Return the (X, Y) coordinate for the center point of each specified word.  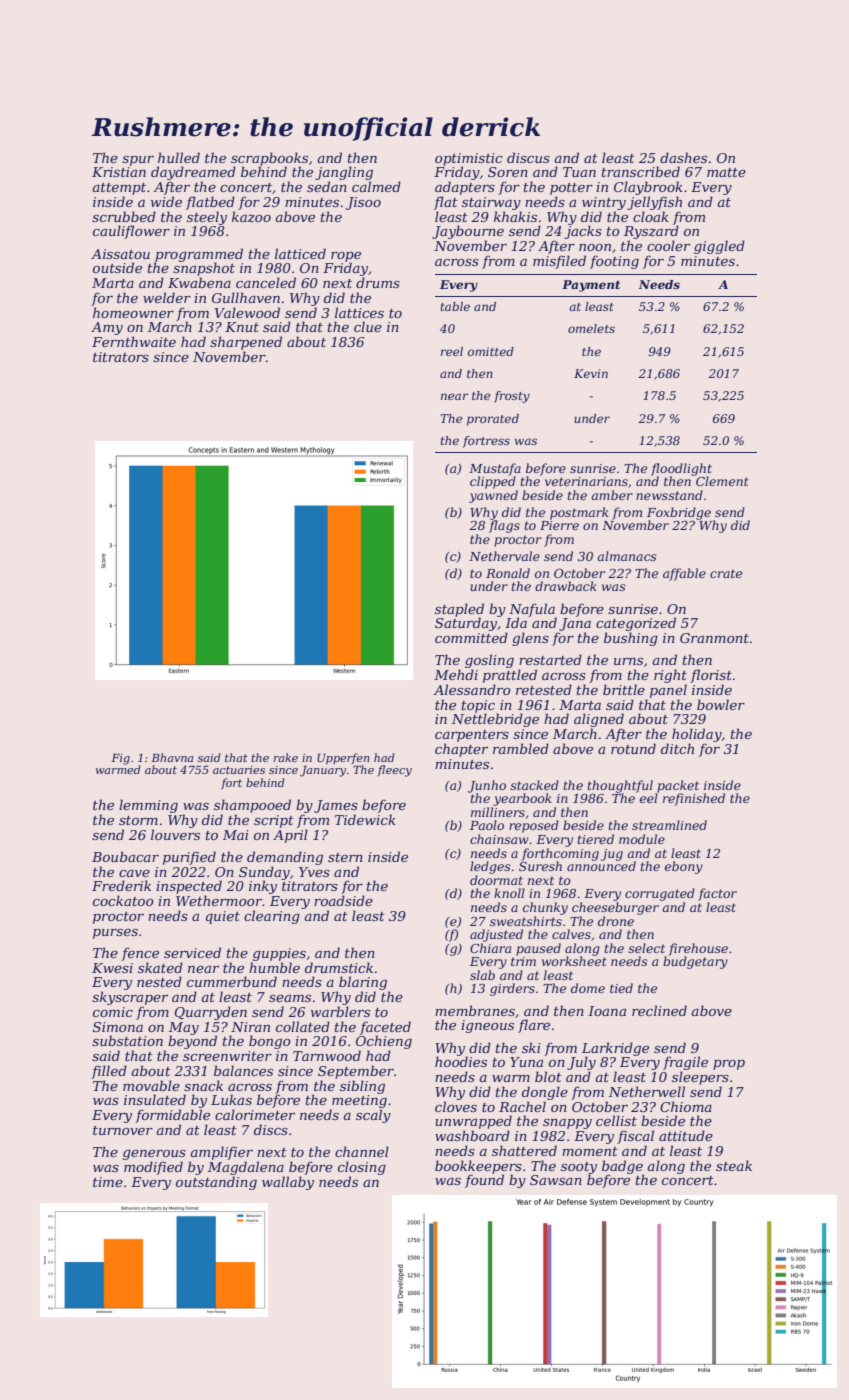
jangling (344, 173)
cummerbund (232, 981)
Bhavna (172, 757)
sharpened (246, 343)
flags (504, 526)
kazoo (251, 217)
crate (726, 573)
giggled (719, 247)
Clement (722, 481)
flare (534, 1026)
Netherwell (647, 1091)
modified (153, 1168)
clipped (493, 482)
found (484, 1181)
